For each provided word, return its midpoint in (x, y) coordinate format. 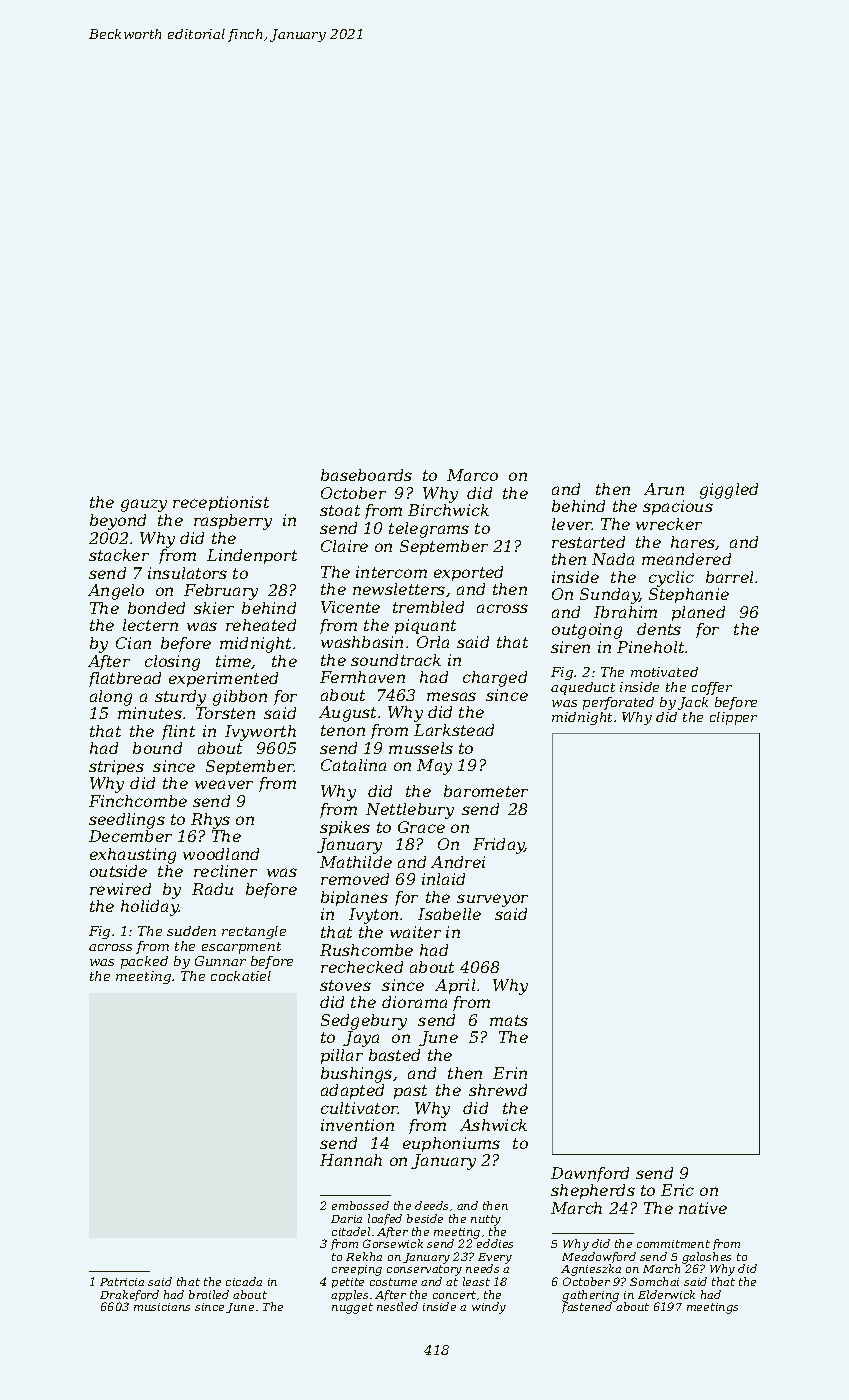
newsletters (399, 589)
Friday (499, 846)
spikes (345, 828)
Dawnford (590, 1174)
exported (468, 573)
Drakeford (129, 1296)
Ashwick (493, 1125)
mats (509, 1020)
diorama (414, 1002)
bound (157, 748)
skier (214, 608)
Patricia (122, 1282)
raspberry (233, 522)
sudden (191, 931)
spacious (678, 507)
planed (698, 613)
